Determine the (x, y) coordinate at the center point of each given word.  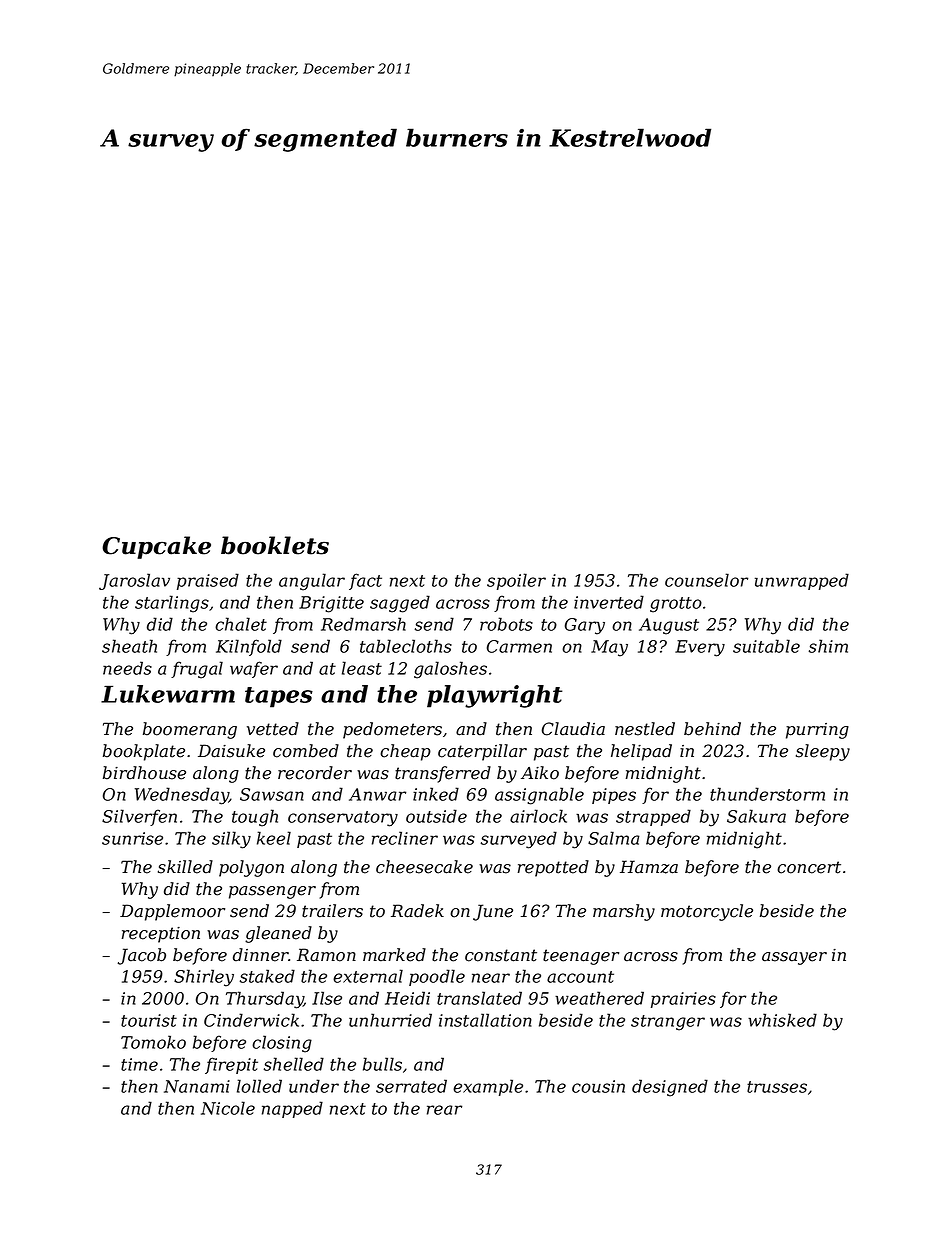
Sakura (756, 816)
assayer (794, 958)
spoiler (516, 581)
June (493, 912)
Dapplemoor (172, 912)
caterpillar (482, 752)
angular (312, 582)
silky (231, 840)
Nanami (197, 1086)
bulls (382, 1064)
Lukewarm (168, 694)
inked (436, 794)
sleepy (823, 752)
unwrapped (802, 581)
